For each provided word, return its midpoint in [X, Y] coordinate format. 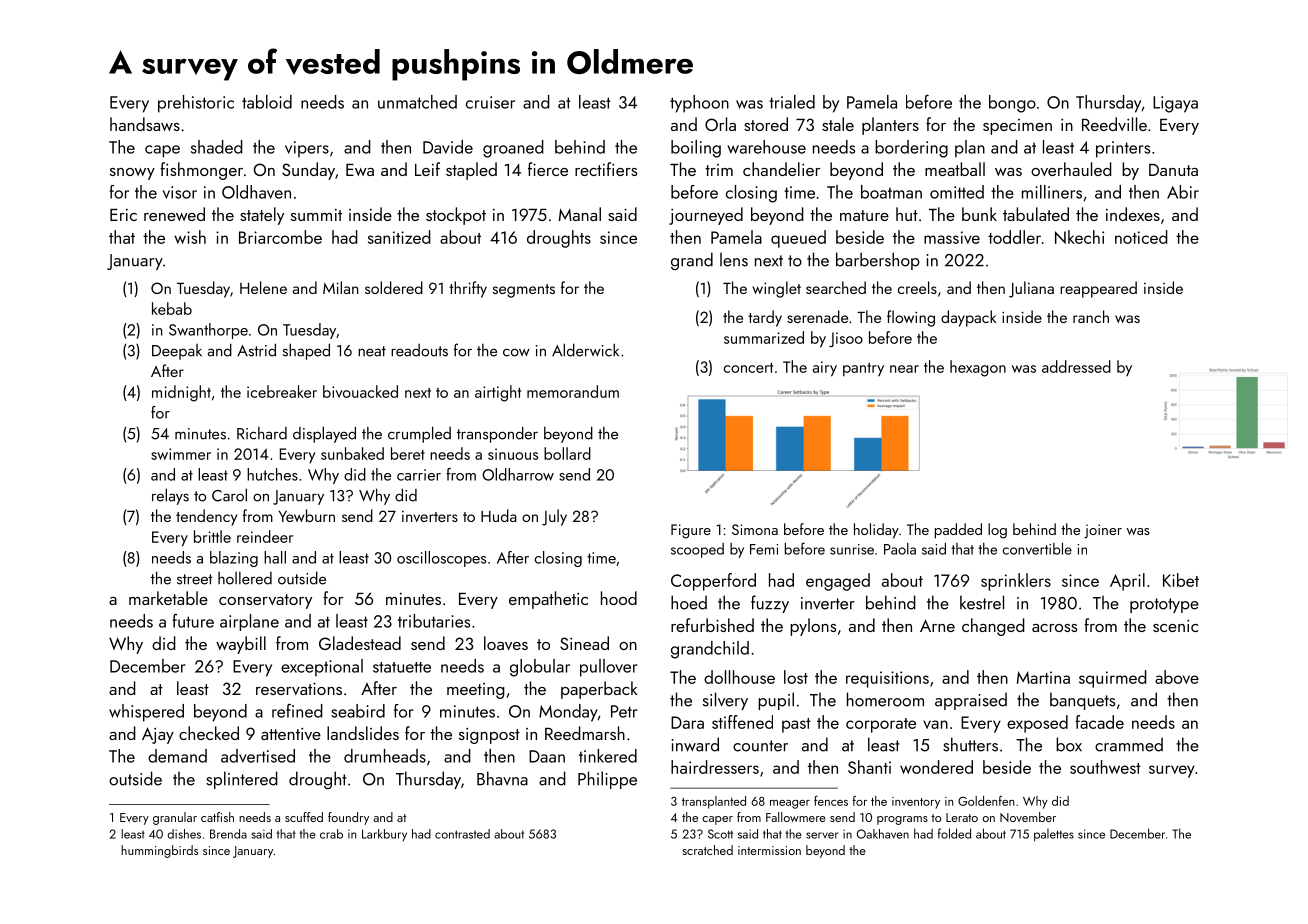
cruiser [490, 102]
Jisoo [846, 339]
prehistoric [196, 104]
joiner [1103, 531]
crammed [1129, 744]
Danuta [1173, 170]
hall [275, 557]
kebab [172, 308]
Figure [691, 531]
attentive [291, 734]
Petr [624, 711]
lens [734, 259]
